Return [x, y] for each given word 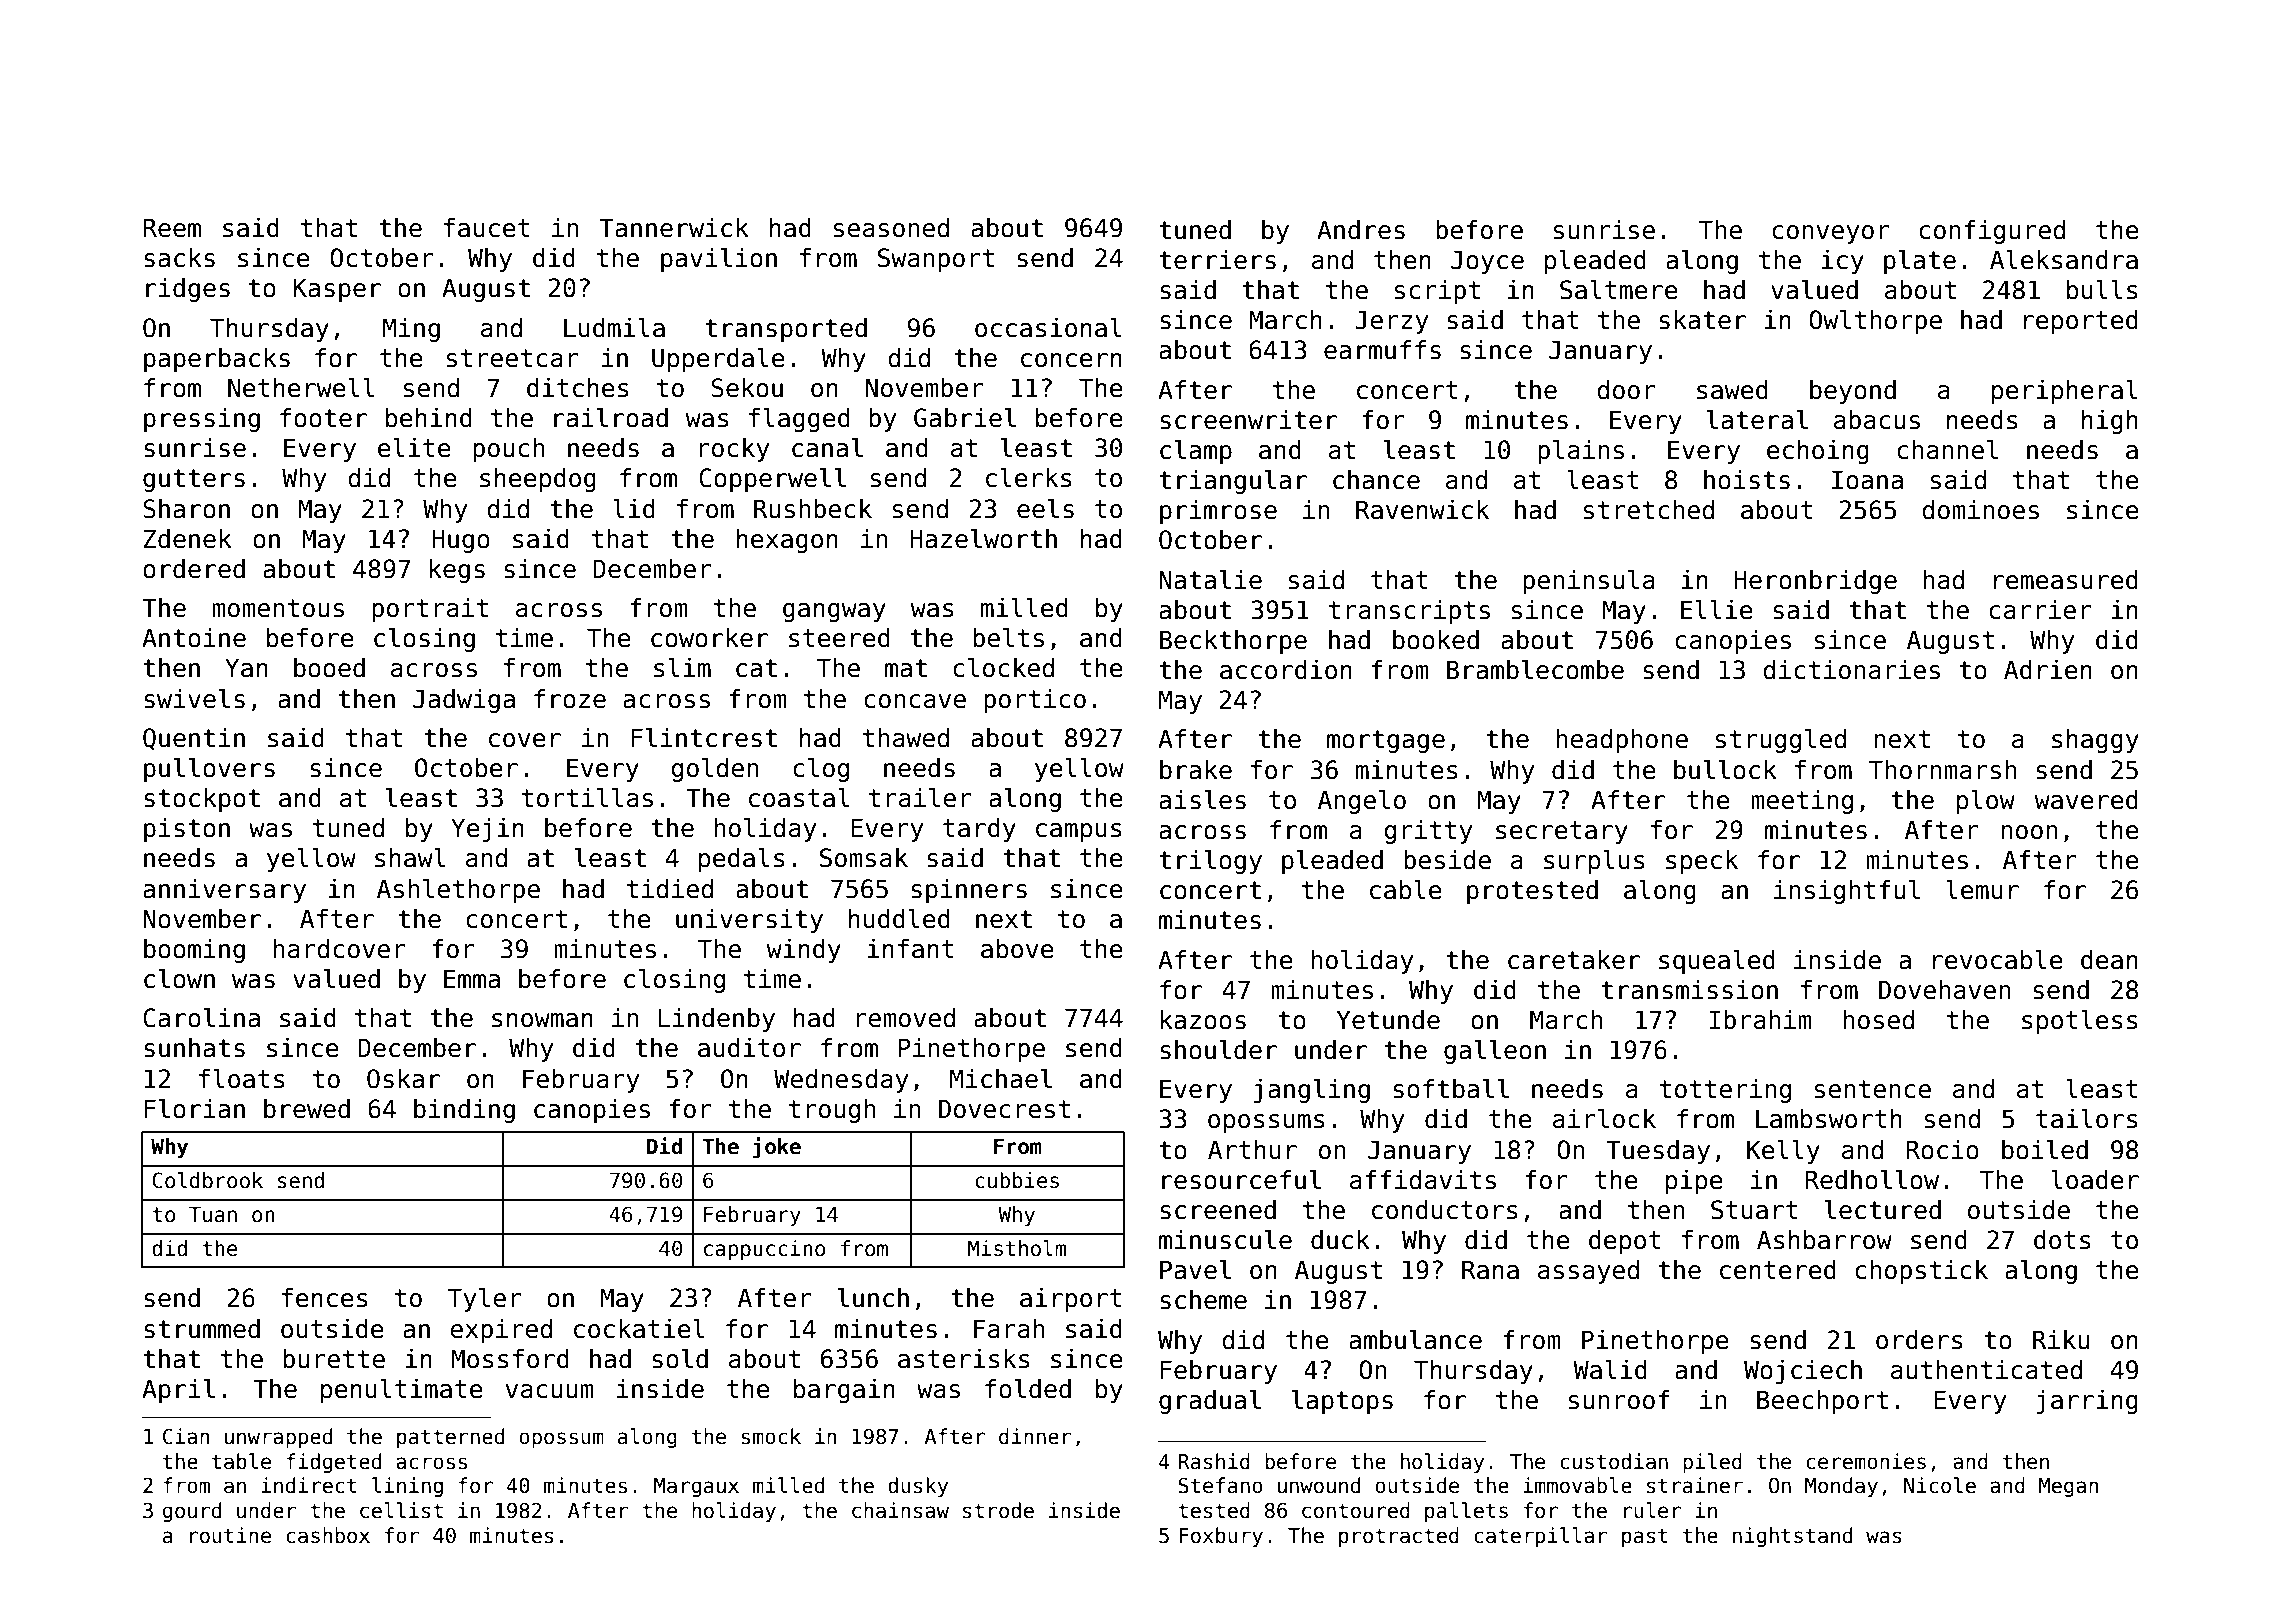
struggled [1781, 741]
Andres [1361, 230]
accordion [1286, 670]
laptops [1342, 1402]
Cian [186, 1436]
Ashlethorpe [458, 891]
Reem [172, 228]
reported [2081, 322]
